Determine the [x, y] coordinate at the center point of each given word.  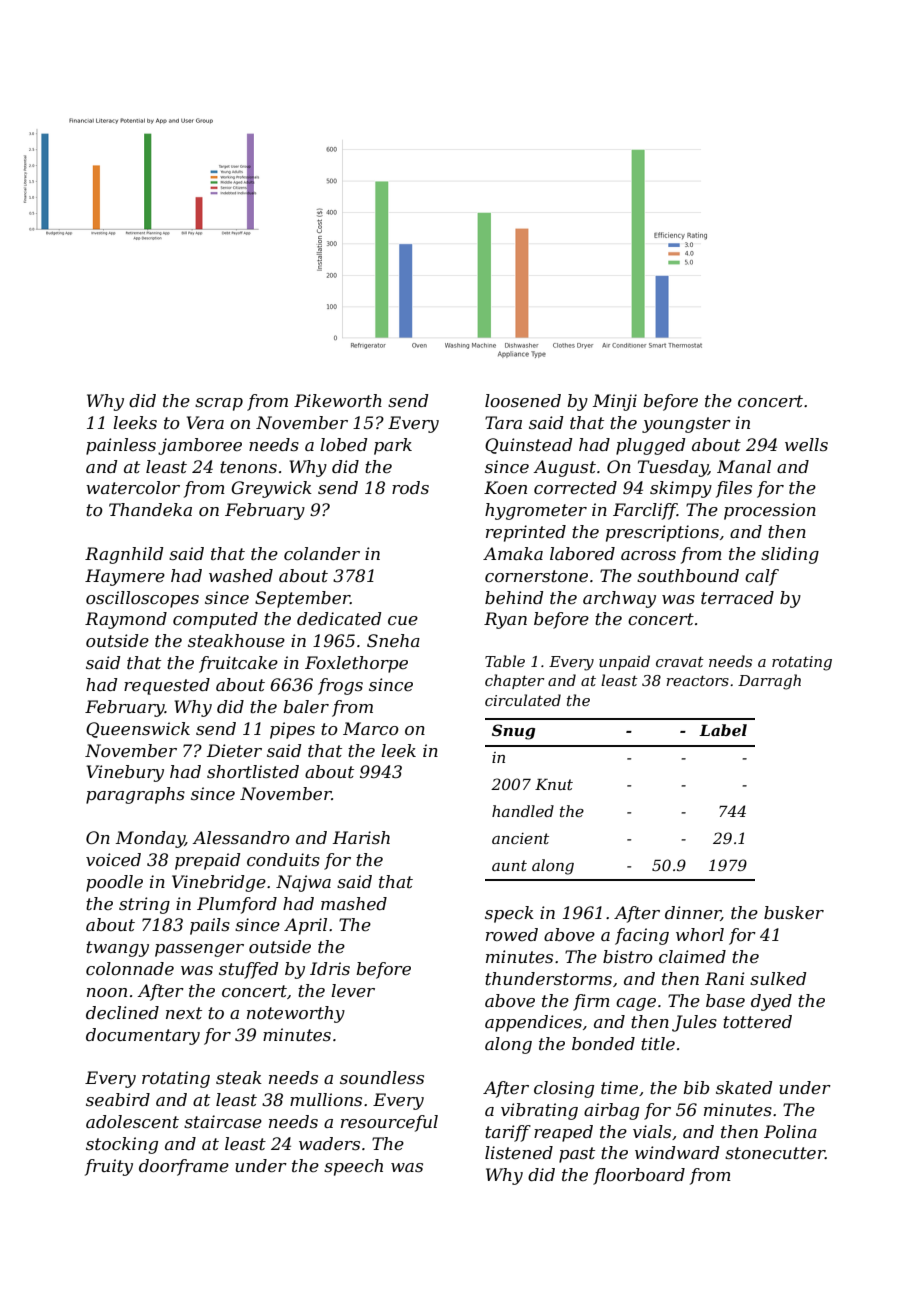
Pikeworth [338, 400]
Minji [615, 402]
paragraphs [135, 795]
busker [794, 912]
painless [121, 446]
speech [353, 1167]
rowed [512, 934]
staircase [223, 1121]
